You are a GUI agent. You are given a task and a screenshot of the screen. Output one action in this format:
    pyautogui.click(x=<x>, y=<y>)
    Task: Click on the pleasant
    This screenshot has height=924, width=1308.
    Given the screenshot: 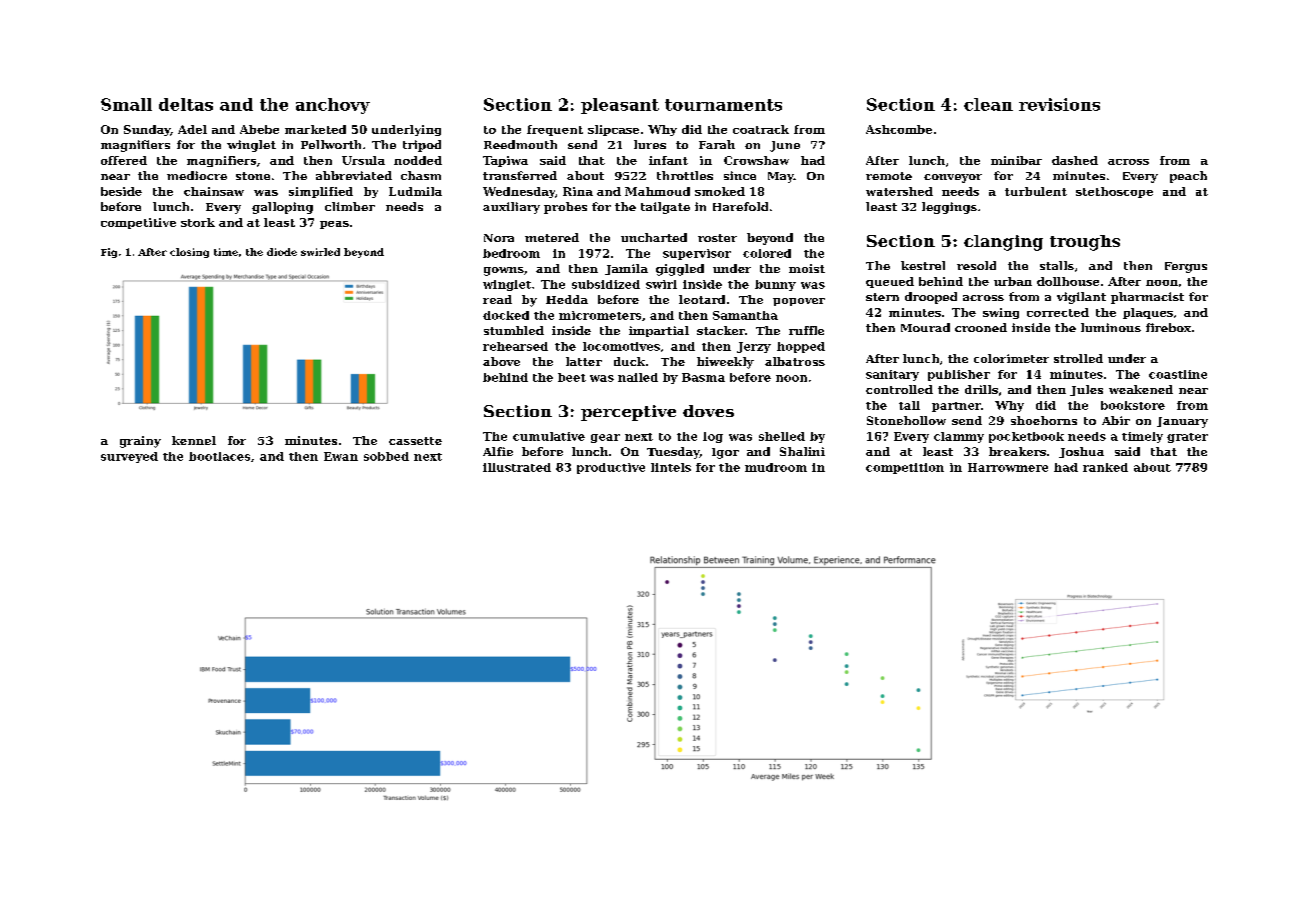 What is the action you would take?
    pyautogui.click(x=620, y=106)
